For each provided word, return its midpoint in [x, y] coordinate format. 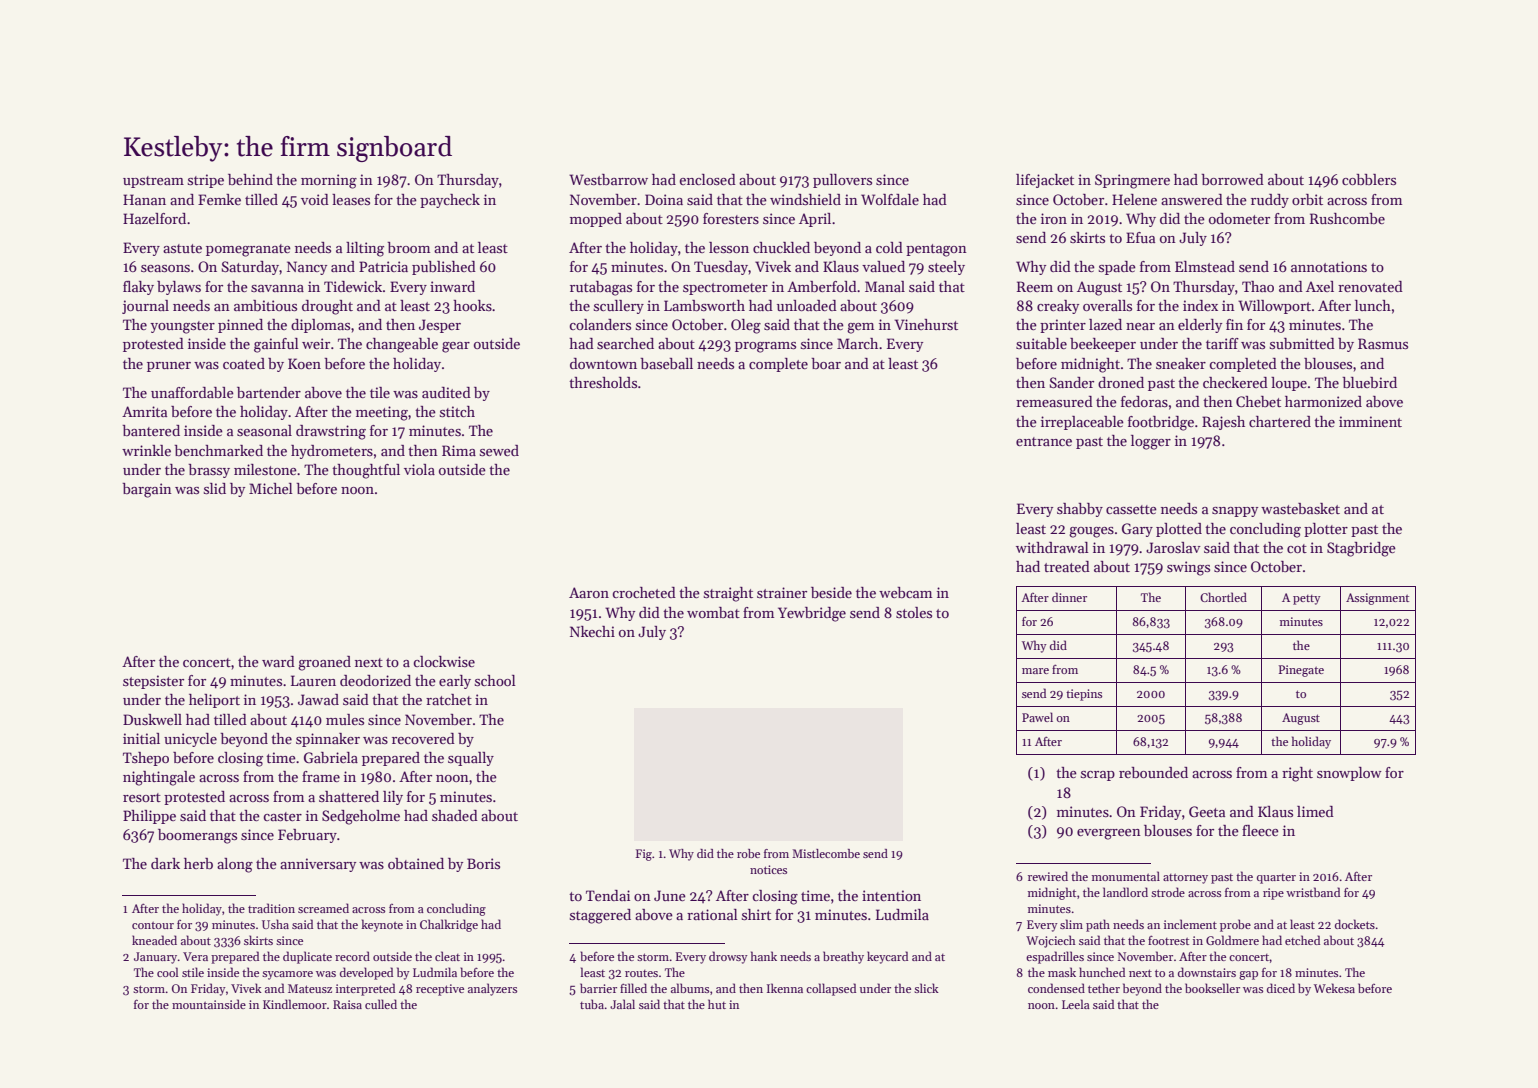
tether [1104, 988]
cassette [1131, 509]
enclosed [707, 179]
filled [633, 988]
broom [408, 247]
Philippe [149, 817]
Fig [644, 855]
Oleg [746, 326]
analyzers [492, 989]
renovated [1370, 286]
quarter [1276, 879]
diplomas [320, 326]
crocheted [644, 592]
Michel [271, 488]
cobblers [1369, 179]
